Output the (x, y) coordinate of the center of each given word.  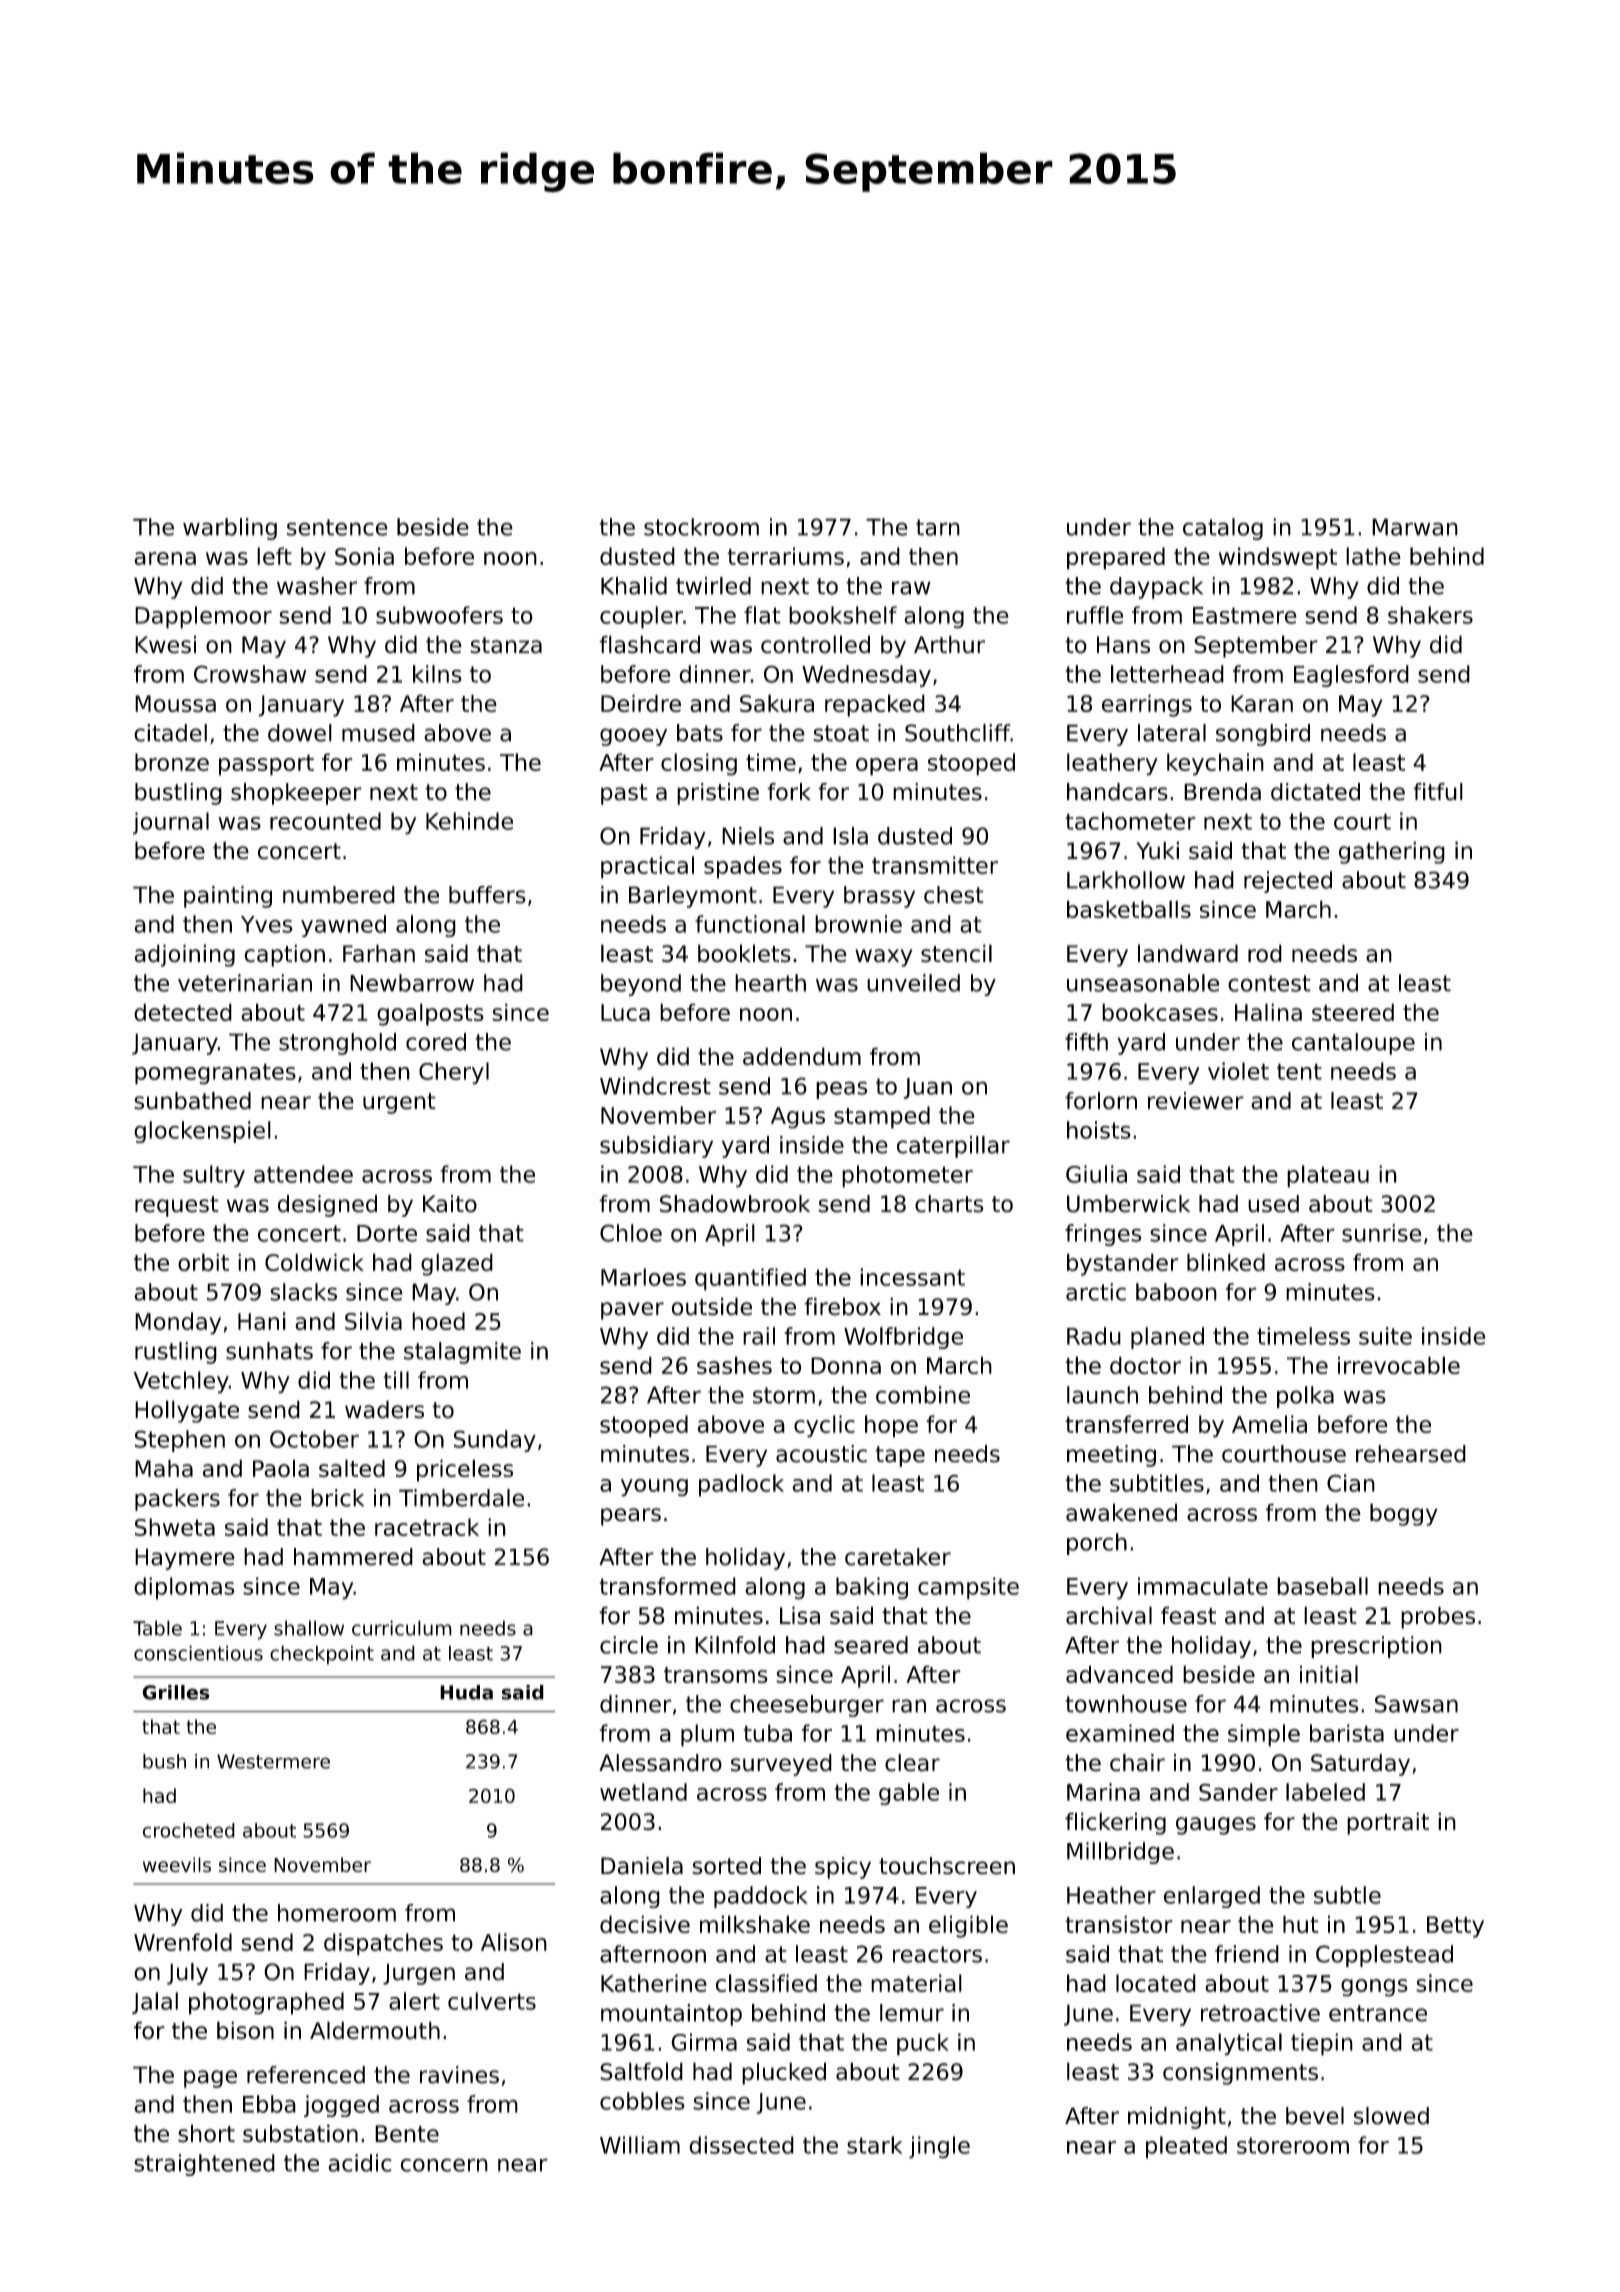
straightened (204, 2165)
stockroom (701, 527)
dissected (741, 2145)
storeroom (1293, 2145)
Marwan (1415, 527)
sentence (337, 527)
